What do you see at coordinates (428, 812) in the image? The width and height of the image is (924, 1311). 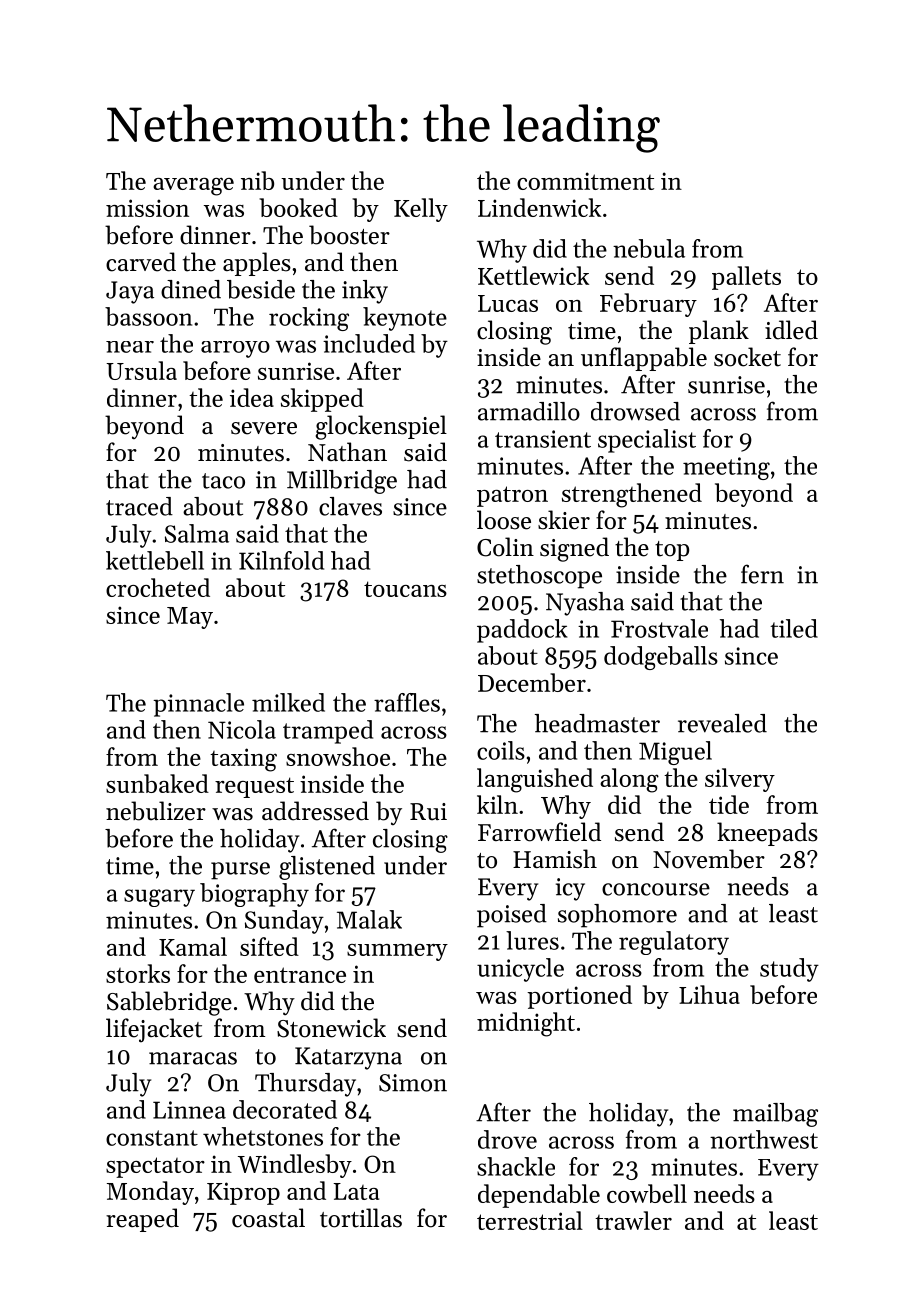 I see `Rui` at bounding box center [428, 812].
